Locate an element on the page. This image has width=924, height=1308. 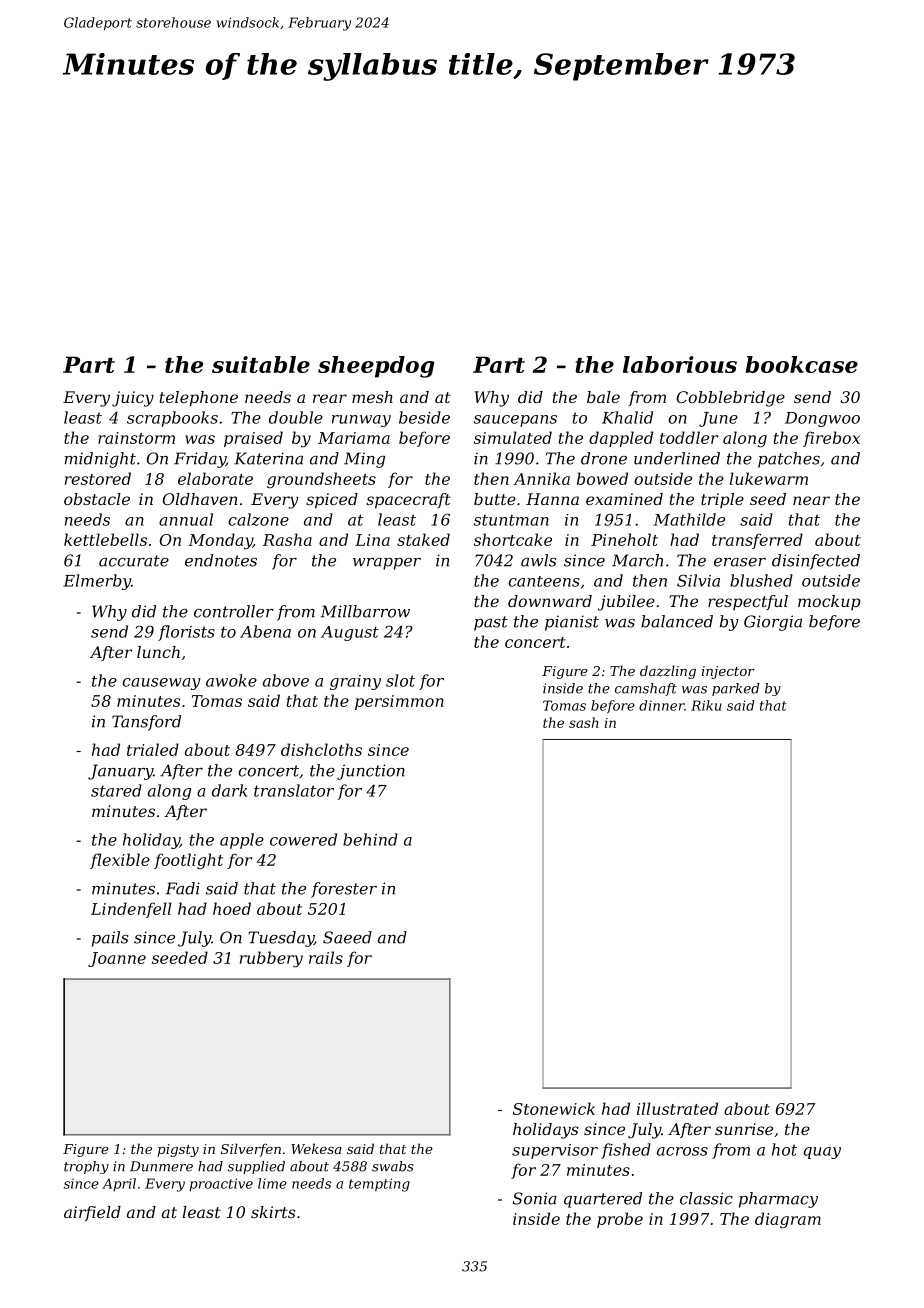
probe is located at coordinates (620, 1220).
